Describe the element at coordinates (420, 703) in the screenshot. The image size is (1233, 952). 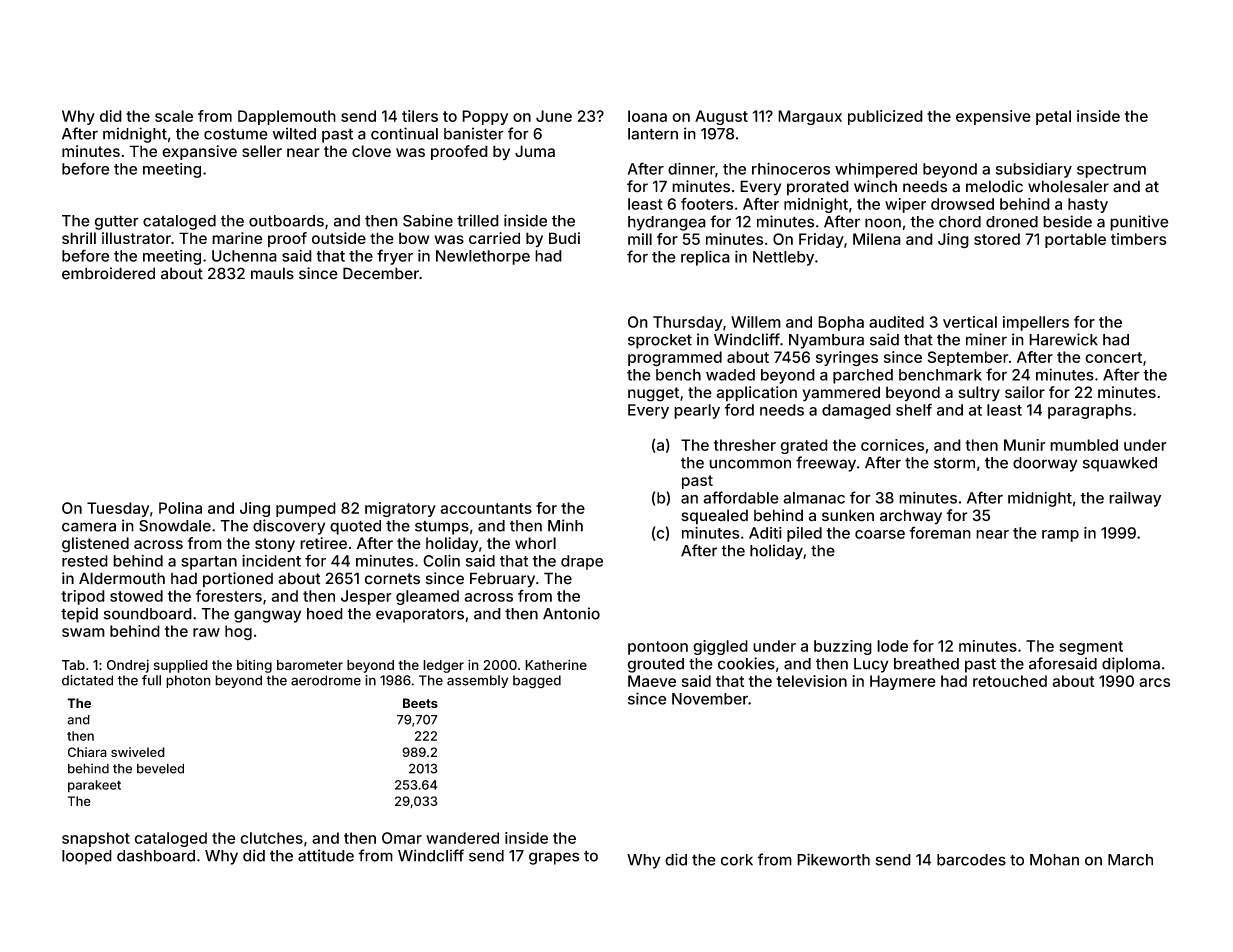
I see `Beets` at that location.
